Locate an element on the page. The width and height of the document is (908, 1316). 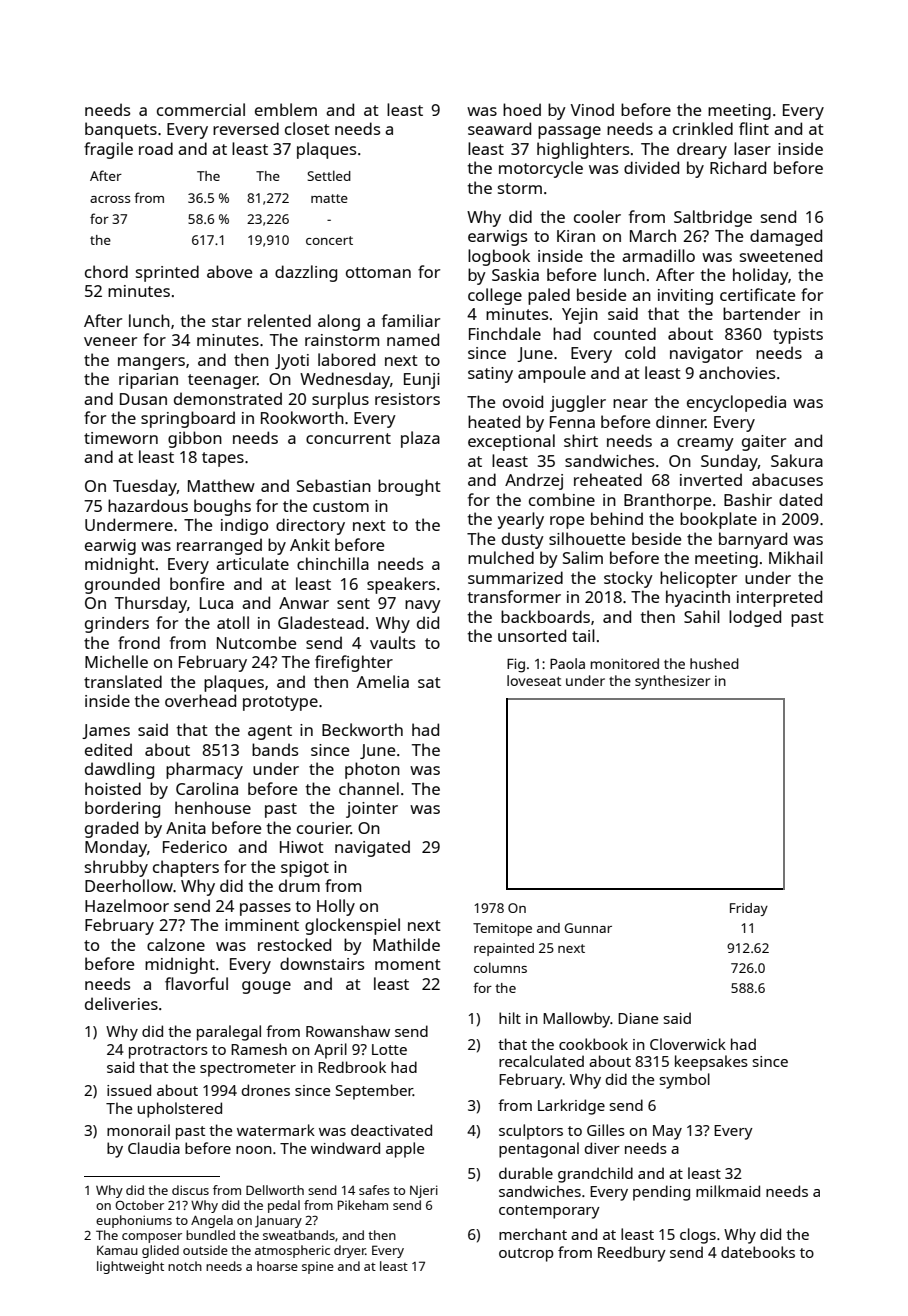
grounded is located at coordinates (122, 585).
